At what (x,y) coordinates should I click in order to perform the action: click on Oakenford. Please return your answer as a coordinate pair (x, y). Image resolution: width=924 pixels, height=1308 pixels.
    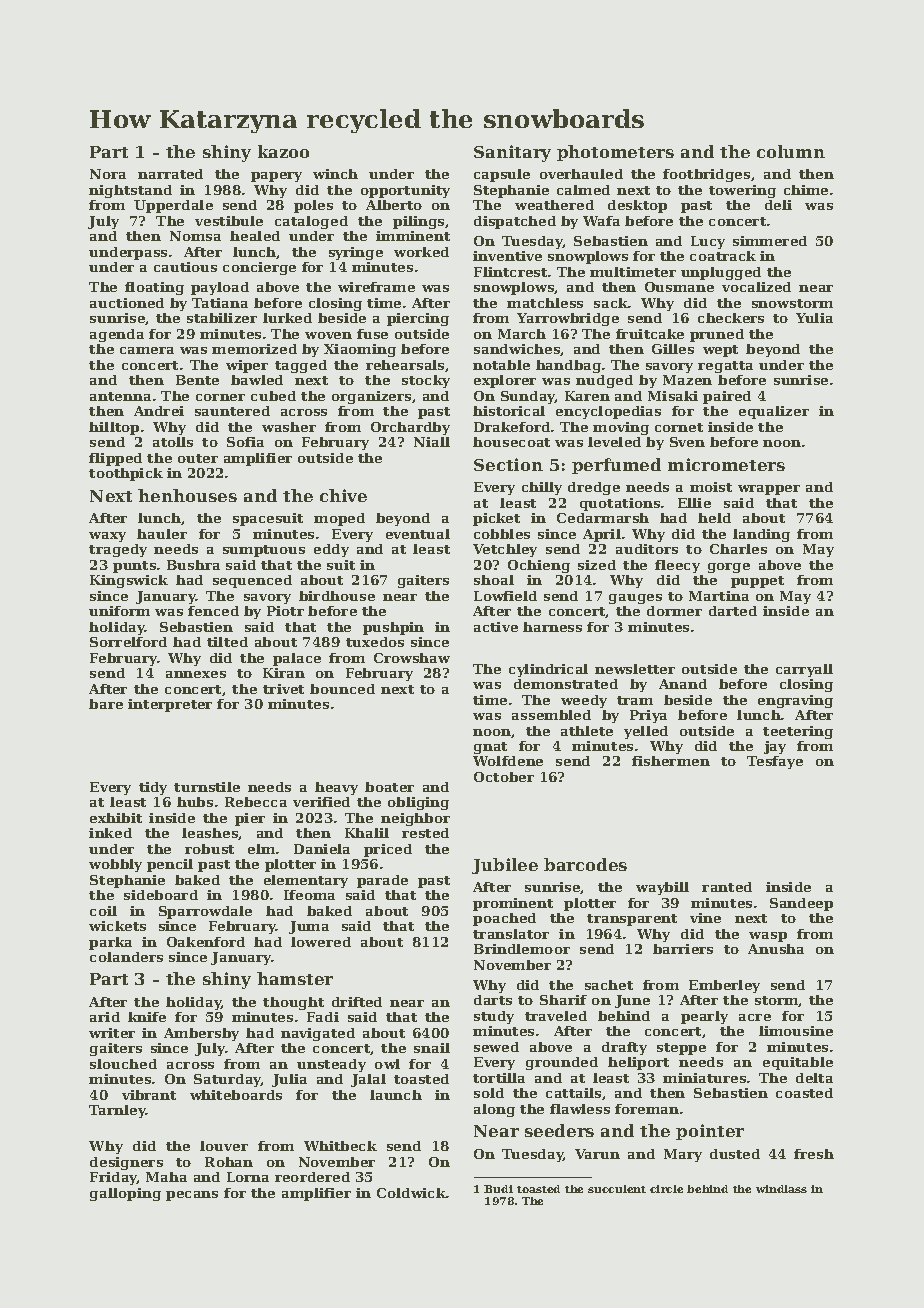
    Looking at the image, I should click on (206, 942).
